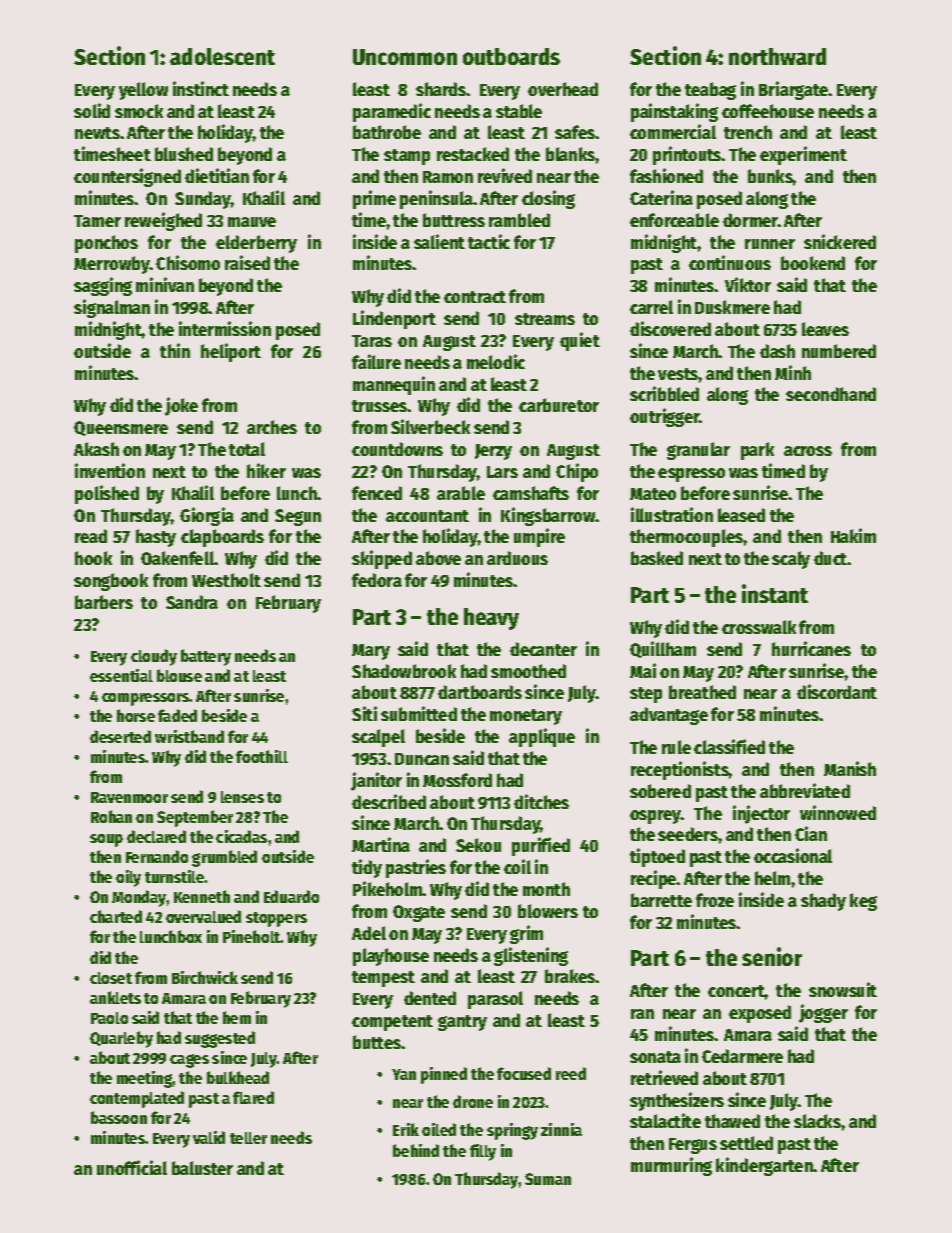  I want to click on adolescent, so click(222, 56).
